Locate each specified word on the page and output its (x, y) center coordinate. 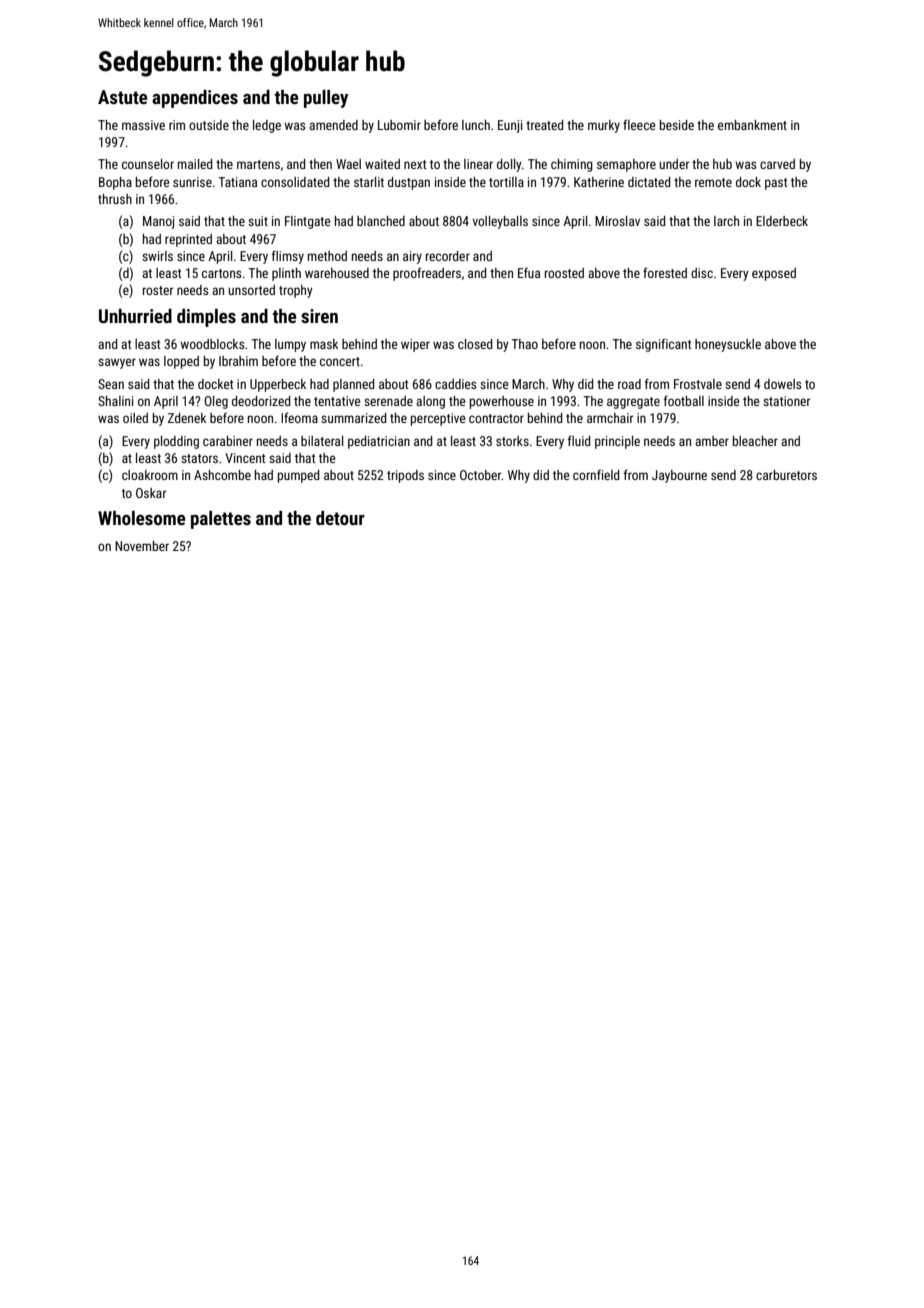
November (142, 546)
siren (319, 316)
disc (702, 273)
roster (158, 290)
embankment (752, 125)
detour (340, 518)
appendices (195, 99)
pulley (326, 99)
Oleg (216, 402)
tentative (337, 401)
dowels (782, 384)
